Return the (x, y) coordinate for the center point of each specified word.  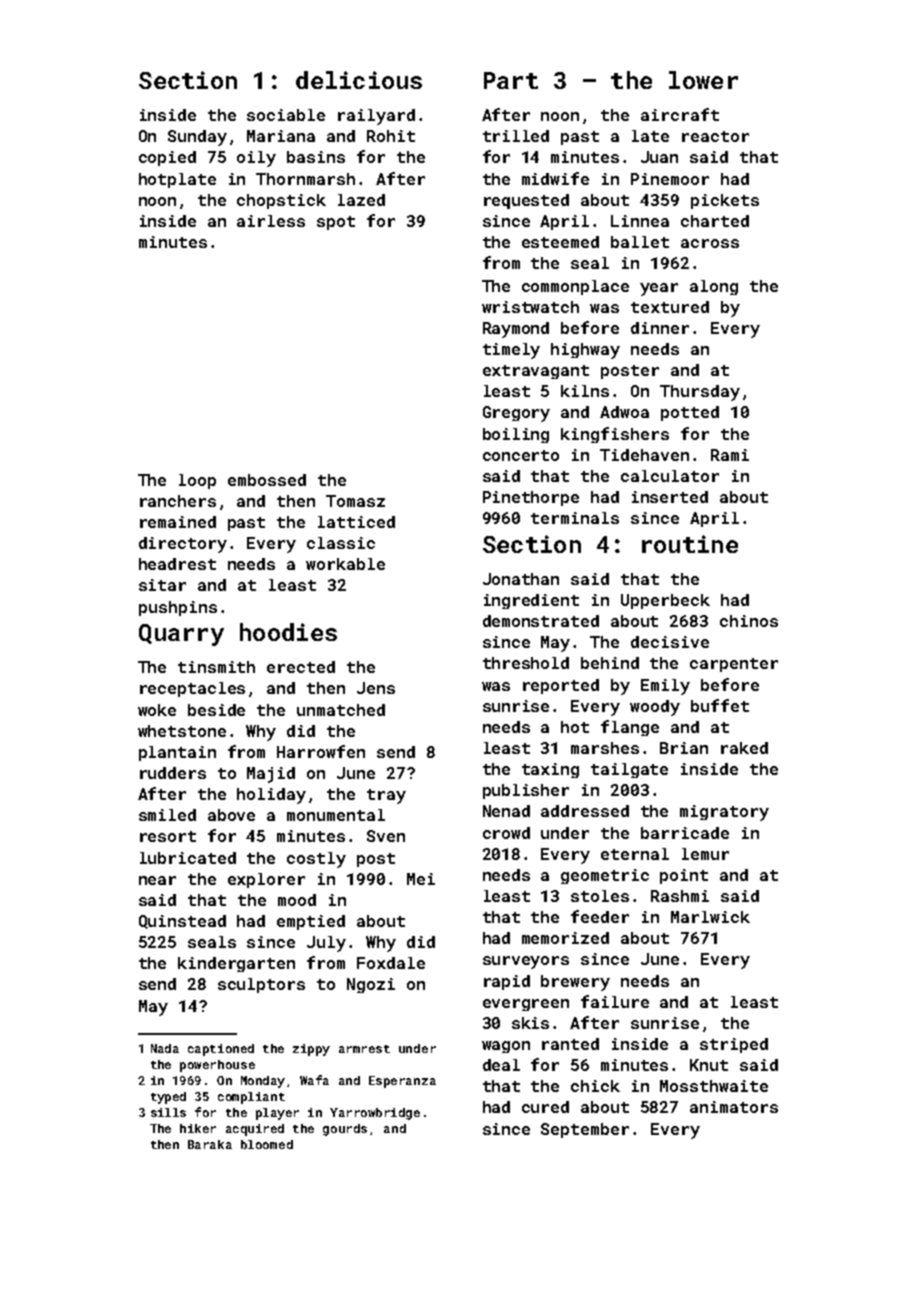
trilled (516, 136)
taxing (550, 770)
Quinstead (182, 922)
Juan (659, 157)
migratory (724, 813)
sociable (286, 115)
